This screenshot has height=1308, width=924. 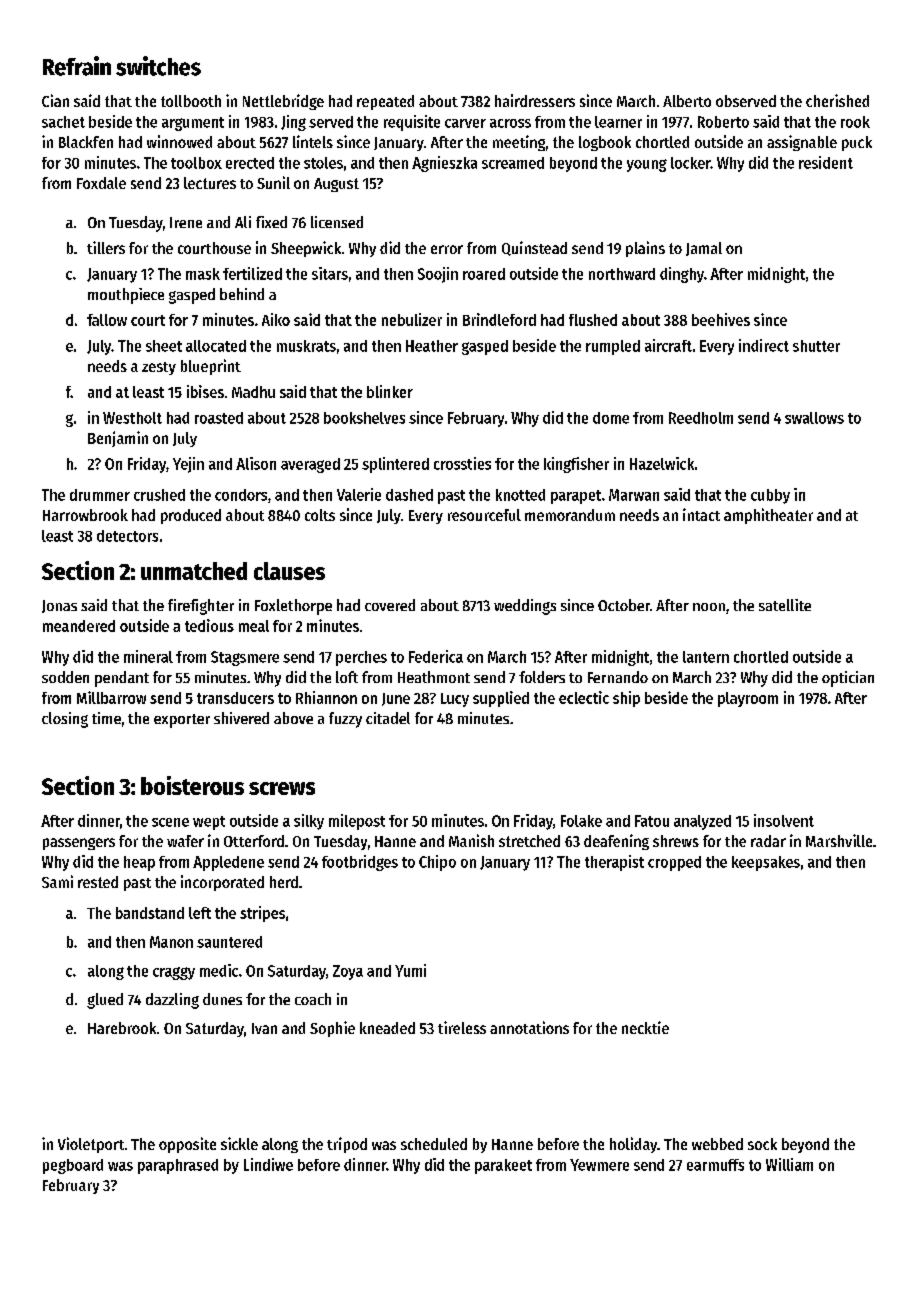 What do you see at coordinates (434, 1144) in the screenshot?
I see `scheduled` at bounding box center [434, 1144].
